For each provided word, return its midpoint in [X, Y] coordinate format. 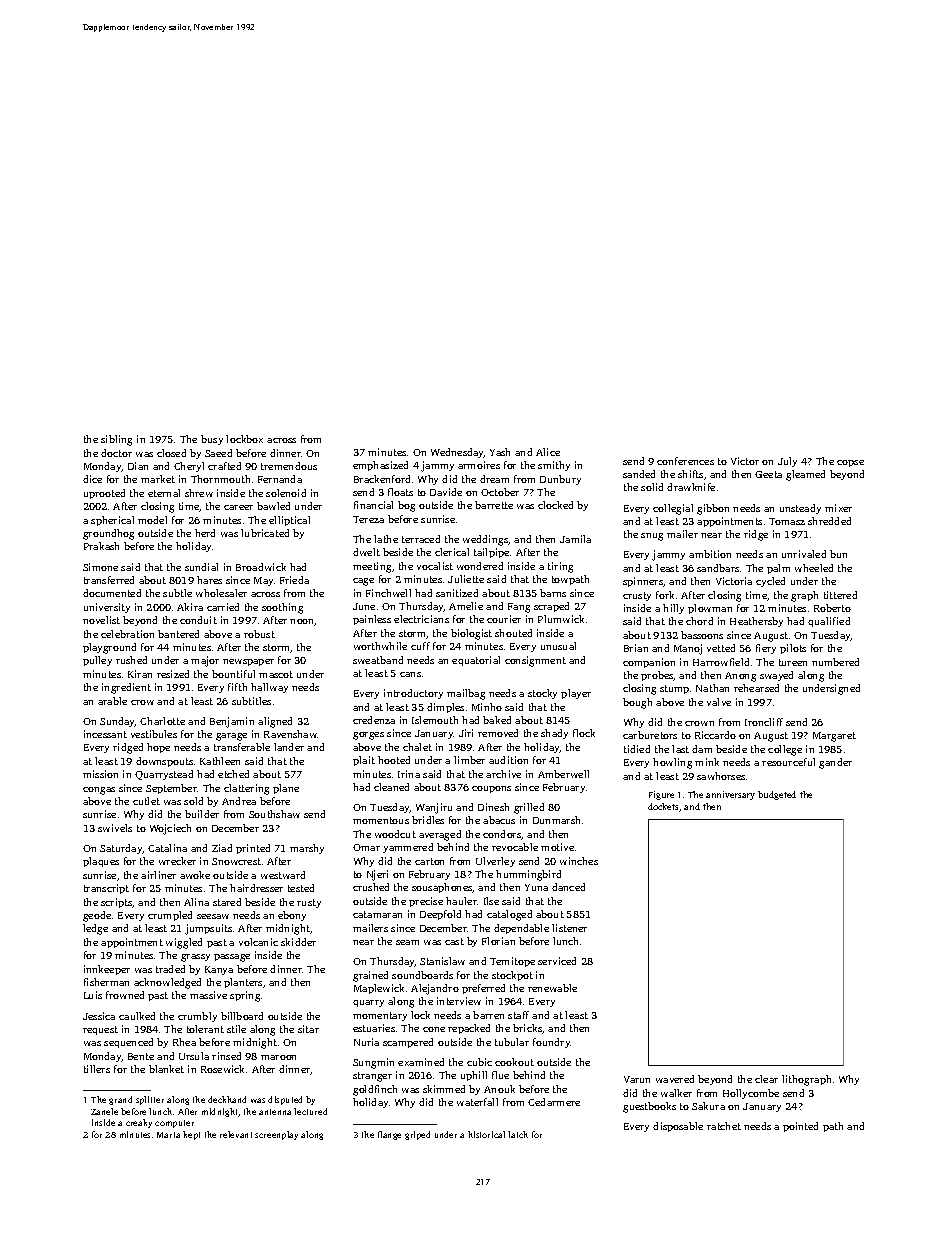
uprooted [104, 494]
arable [112, 701]
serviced [557, 961]
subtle [177, 593]
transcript [106, 889]
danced [568, 887]
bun [838, 554]
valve [719, 702]
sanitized [457, 593]
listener [569, 928]
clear [766, 1079]
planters [243, 983]
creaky [139, 1123]
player [576, 694]
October [500, 492]
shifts [690, 474]
